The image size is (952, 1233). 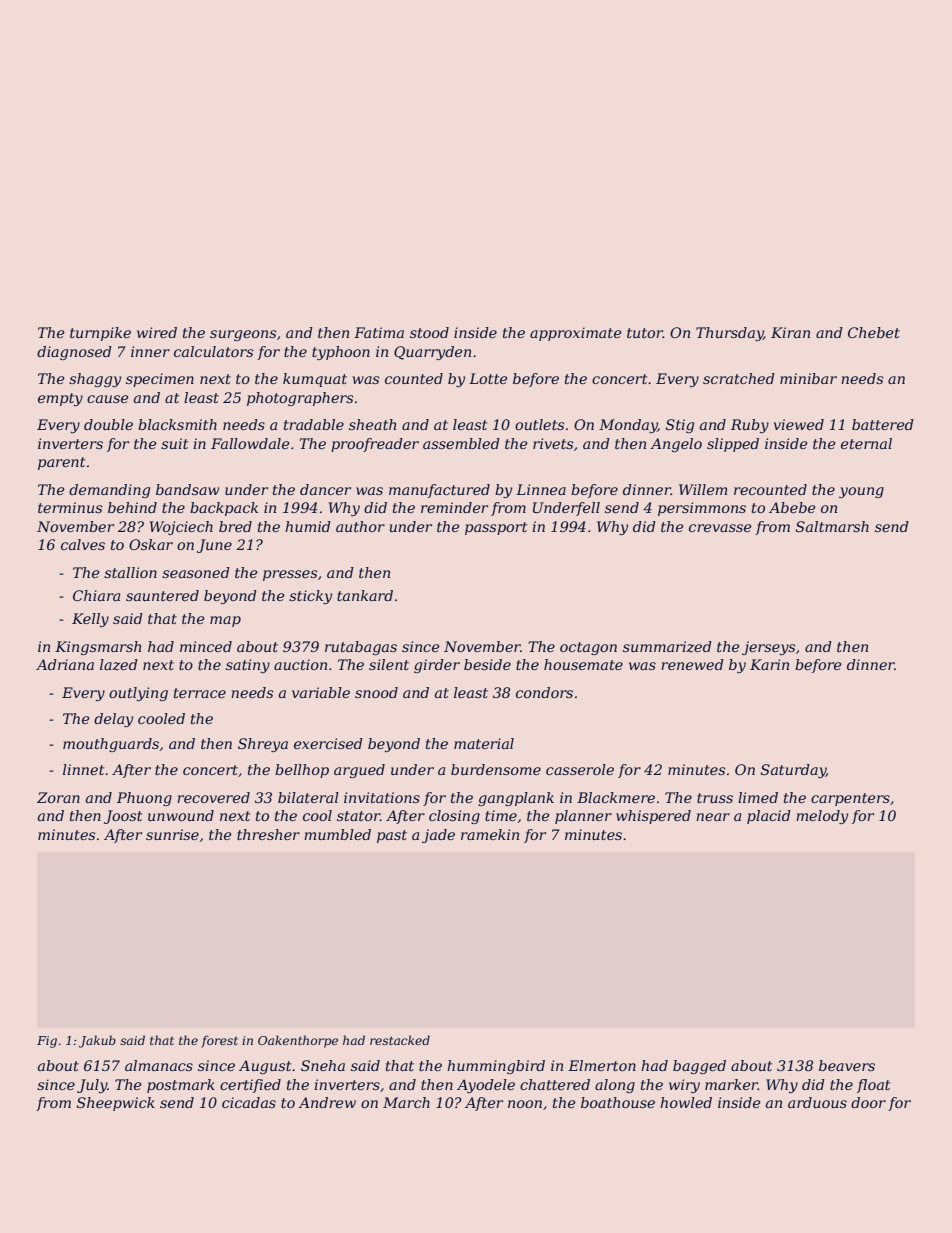 What do you see at coordinates (123, 817) in the screenshot?
I see `Joost` at bounding box center [123, 817].
